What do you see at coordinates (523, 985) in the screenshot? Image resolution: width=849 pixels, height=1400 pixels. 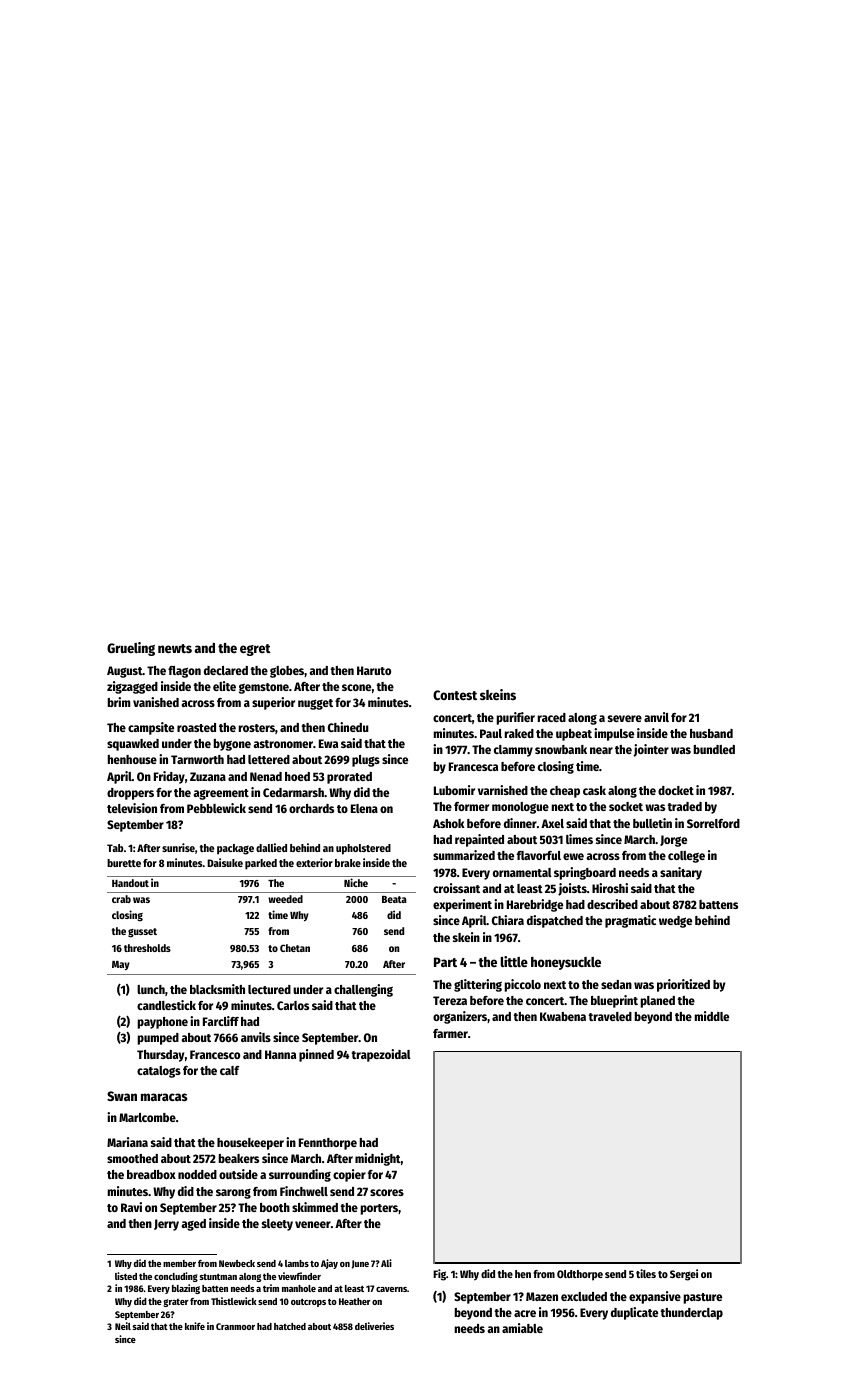 I see `piccolo` at bounding box center [523, 985].
